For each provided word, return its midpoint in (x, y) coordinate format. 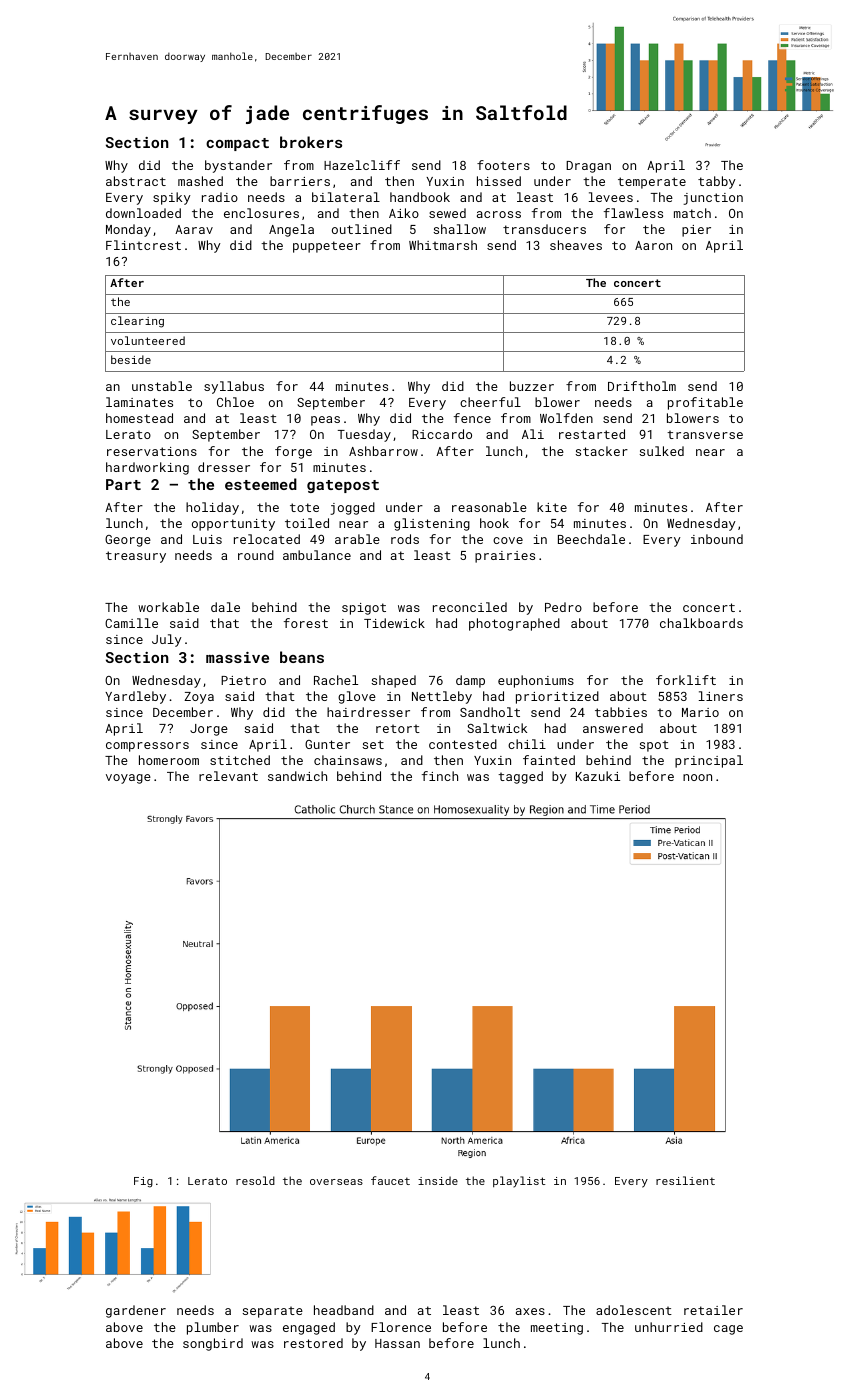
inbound (717, 539)
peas (325, 421)
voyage (128, 779)
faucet (390, 1180)
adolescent (634, 1310)
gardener (136, 1311)
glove (357, 697)
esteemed (261, 484)
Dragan (588, 167)
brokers (311, 142)
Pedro (563, 607)
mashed (200, 181)
